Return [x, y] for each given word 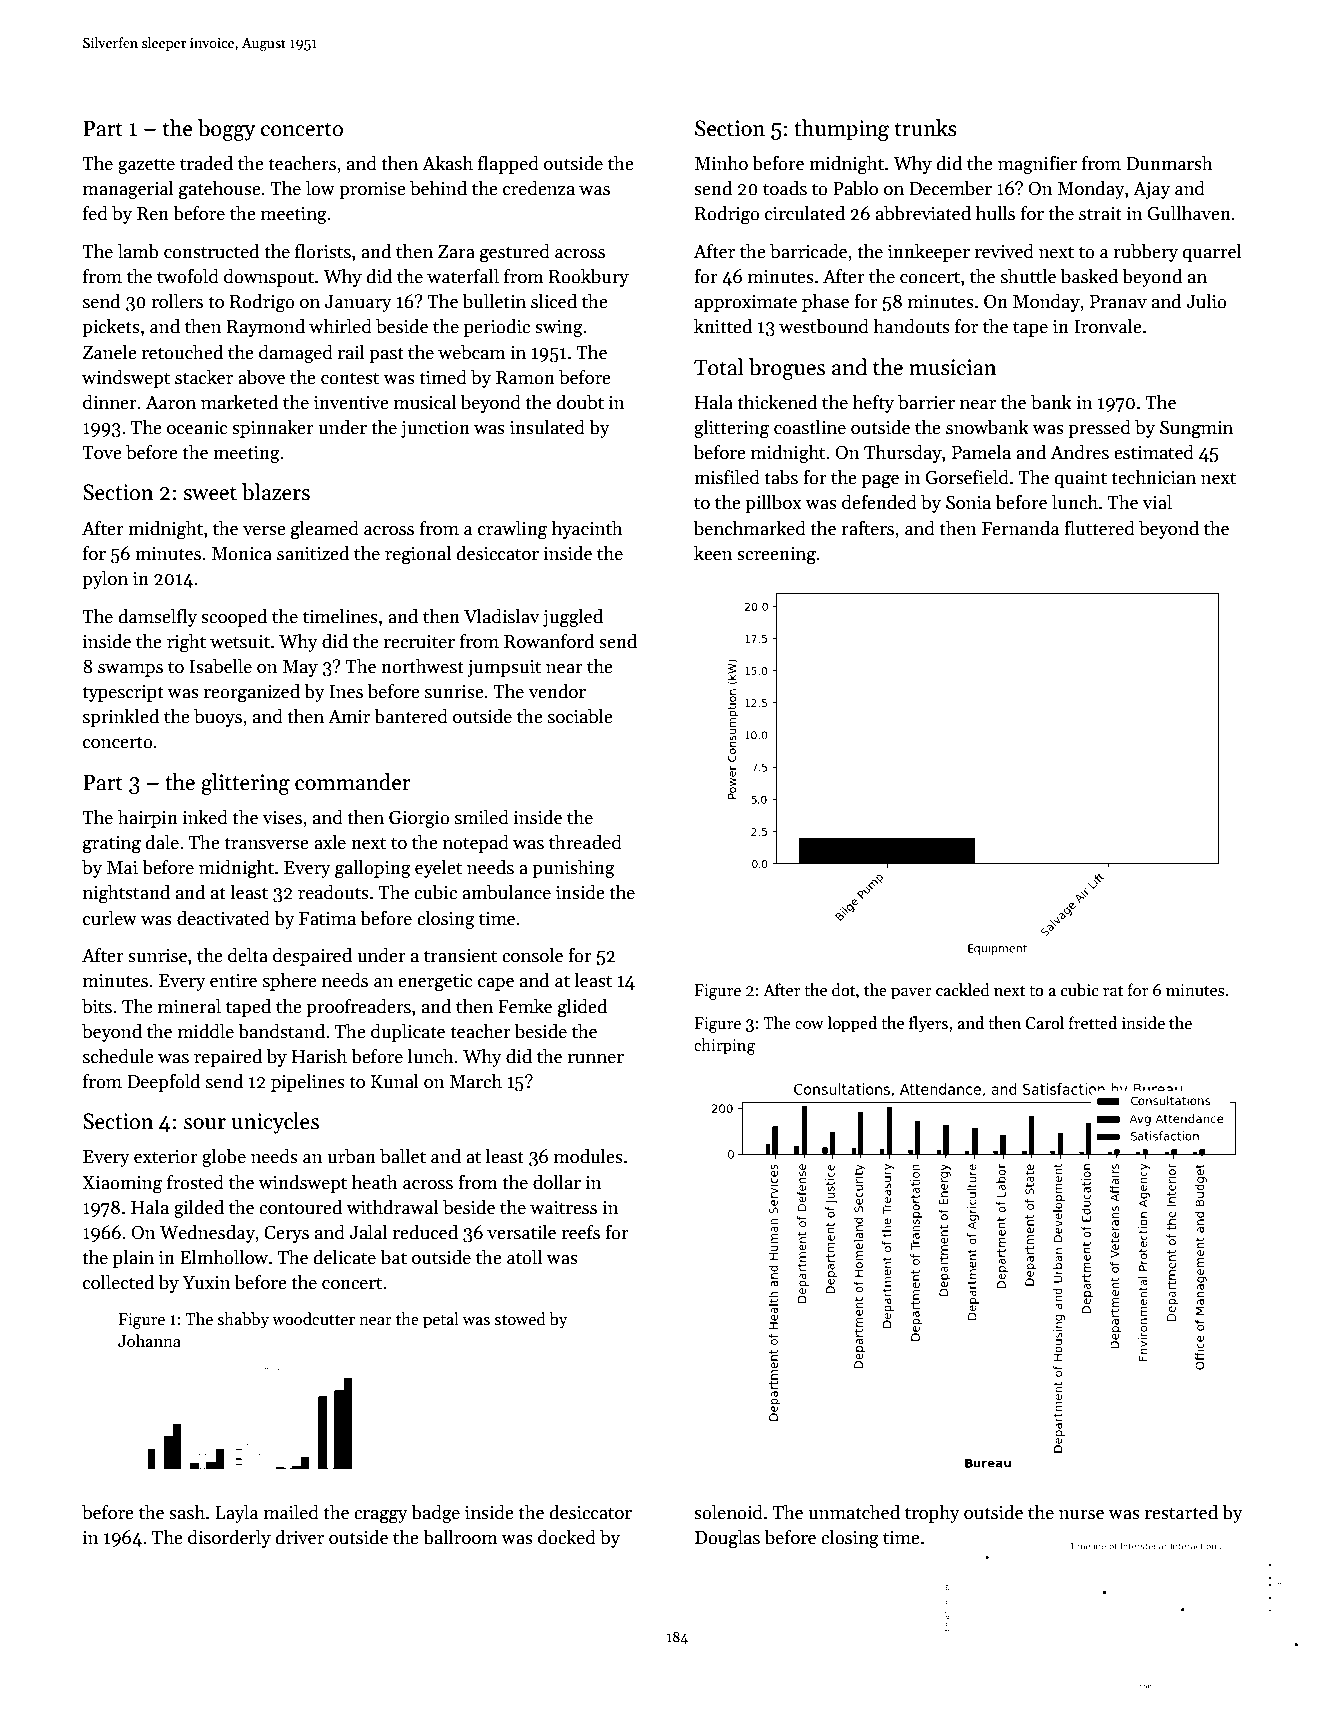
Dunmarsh [1169, 163]
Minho [721, 163]
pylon [105, 580]
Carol [1045, 1023]
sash [187, 1512]
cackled [963, 989]
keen [713, 553]
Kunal [395, 1081]
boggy [226, 130]
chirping [724, 1046]
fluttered [1099, 528]
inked [205, 817]
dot [843, 989]
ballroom [460, 1537]
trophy [932, 1514]
